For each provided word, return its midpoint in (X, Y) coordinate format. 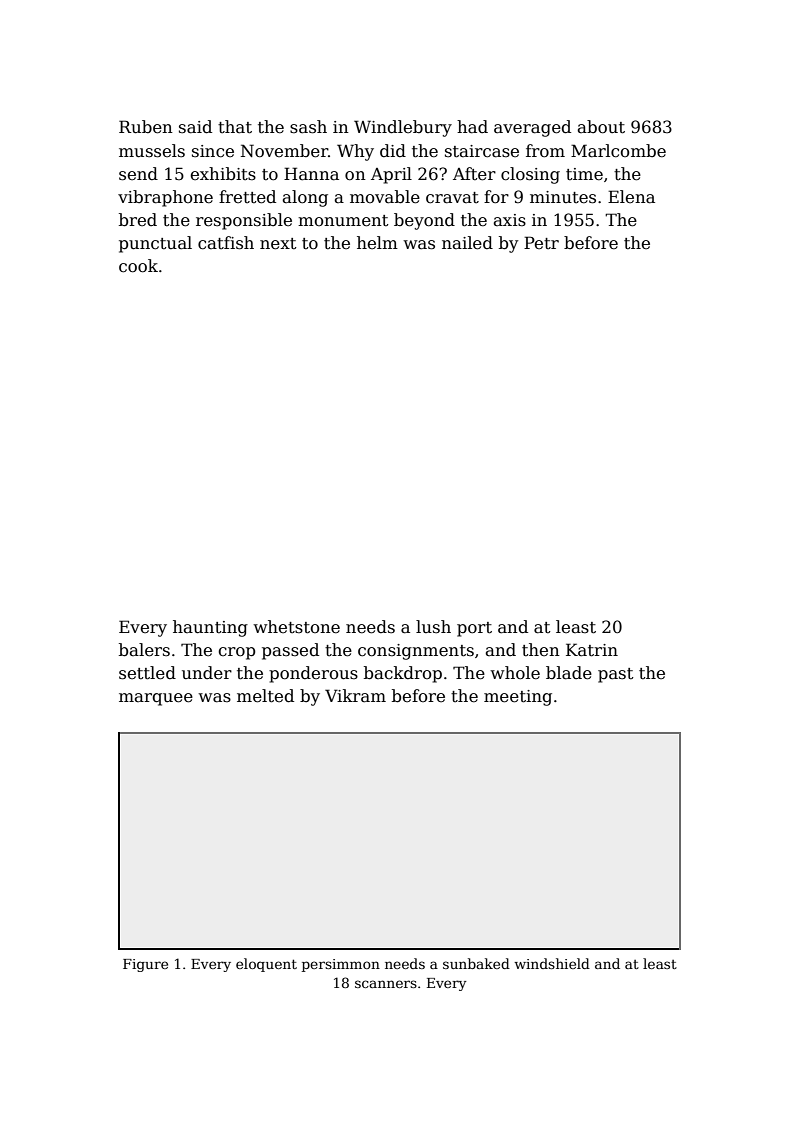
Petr (541, 243)
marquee (156, 699)
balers (144, 650)
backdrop (403, 674)
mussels (152, 151)
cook (138, 266)
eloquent (266, 965)
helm (377, 243)
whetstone (296, 627)
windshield (552, 963)
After (474, 174)
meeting (518, 698)
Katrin (592, 650)
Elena (631, 197)
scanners (386, 984)
